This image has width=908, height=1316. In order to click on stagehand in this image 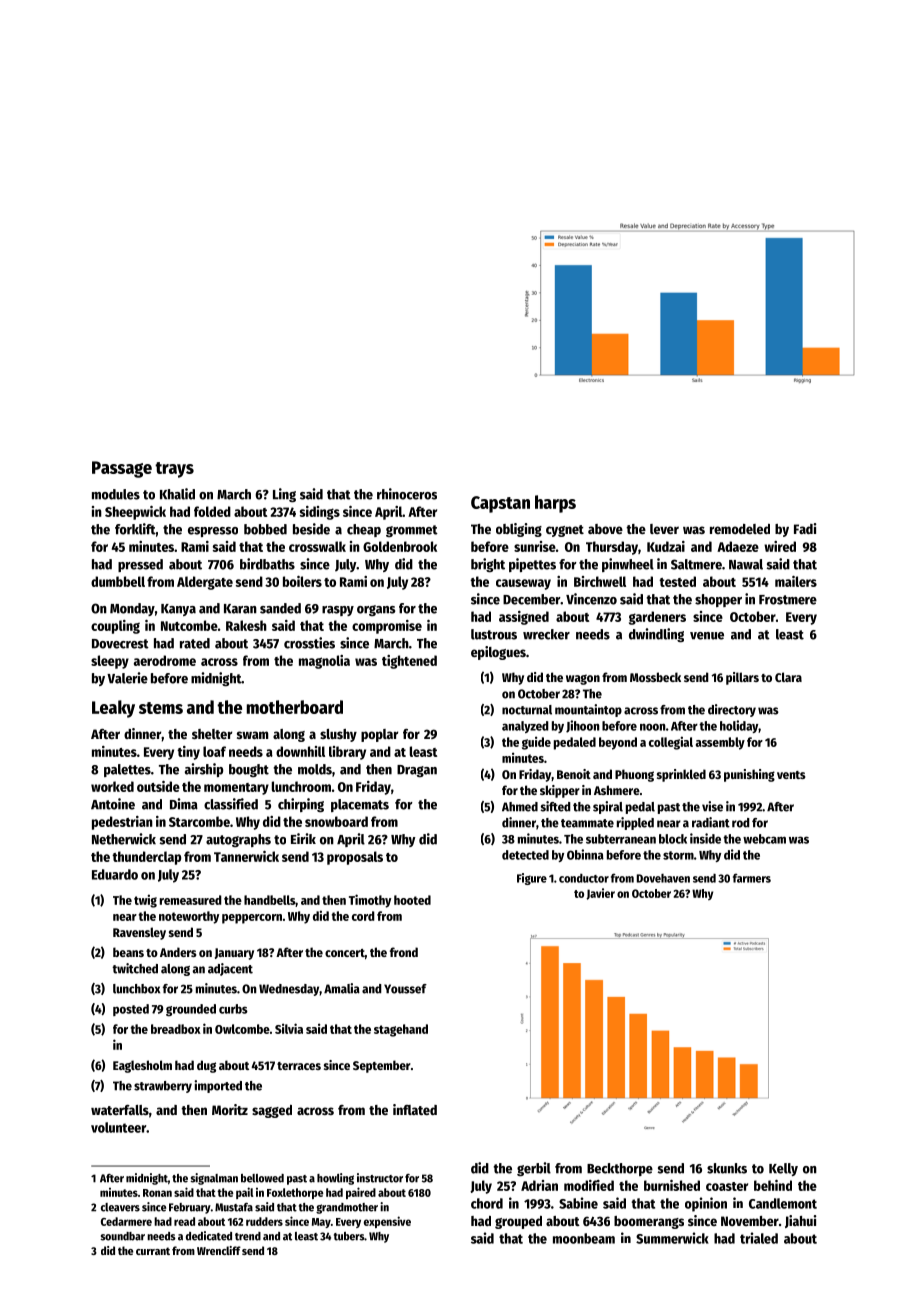, I will do `click(401, 1030)`.
